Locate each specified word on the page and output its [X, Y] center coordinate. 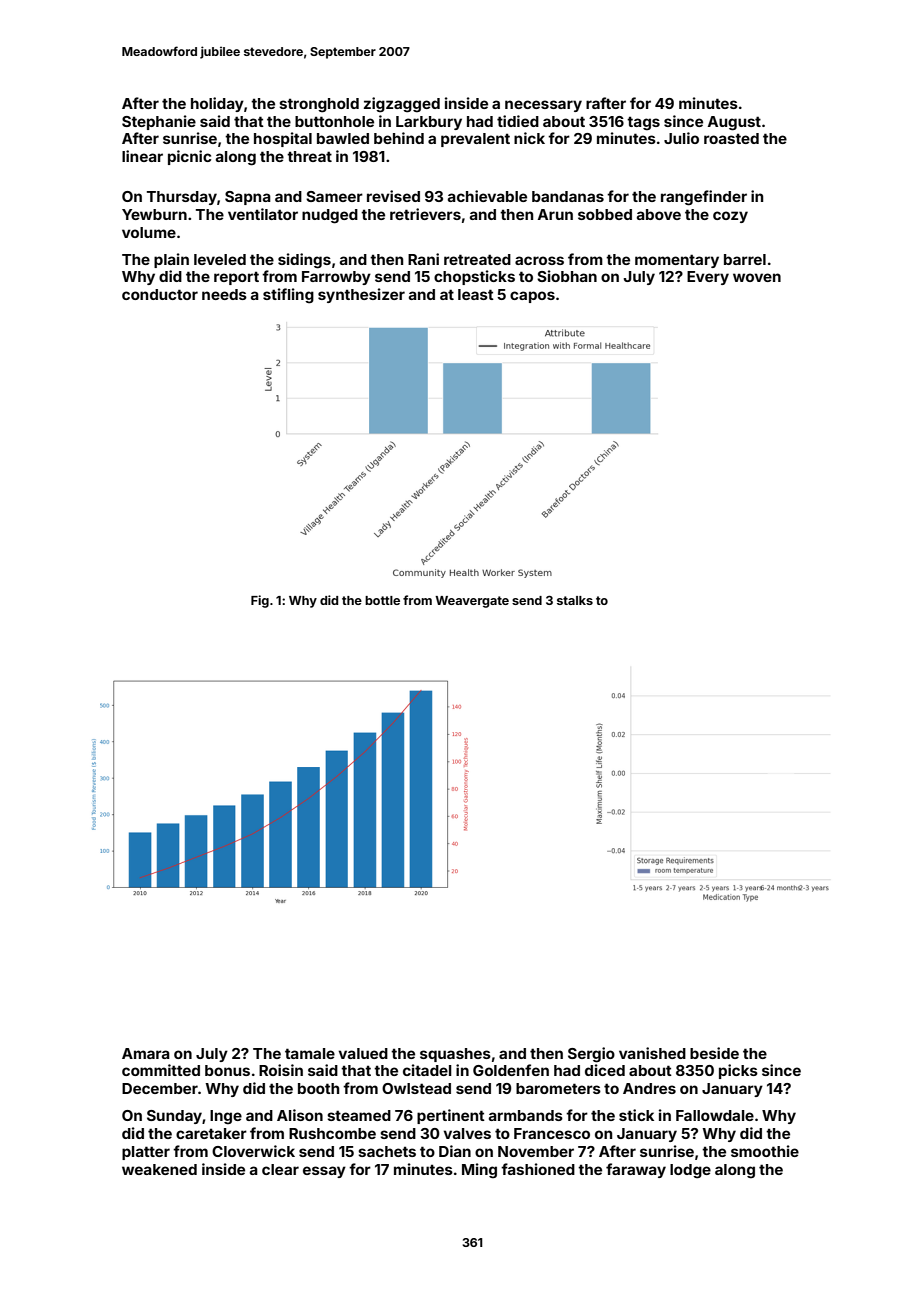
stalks [575, 600]
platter [146, 1153]
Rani [423, 259]
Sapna [248, 198]
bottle [382, 600]
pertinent [451, 1116]
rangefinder [704, 198]
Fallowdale [715, 1115]
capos [532, 297]
